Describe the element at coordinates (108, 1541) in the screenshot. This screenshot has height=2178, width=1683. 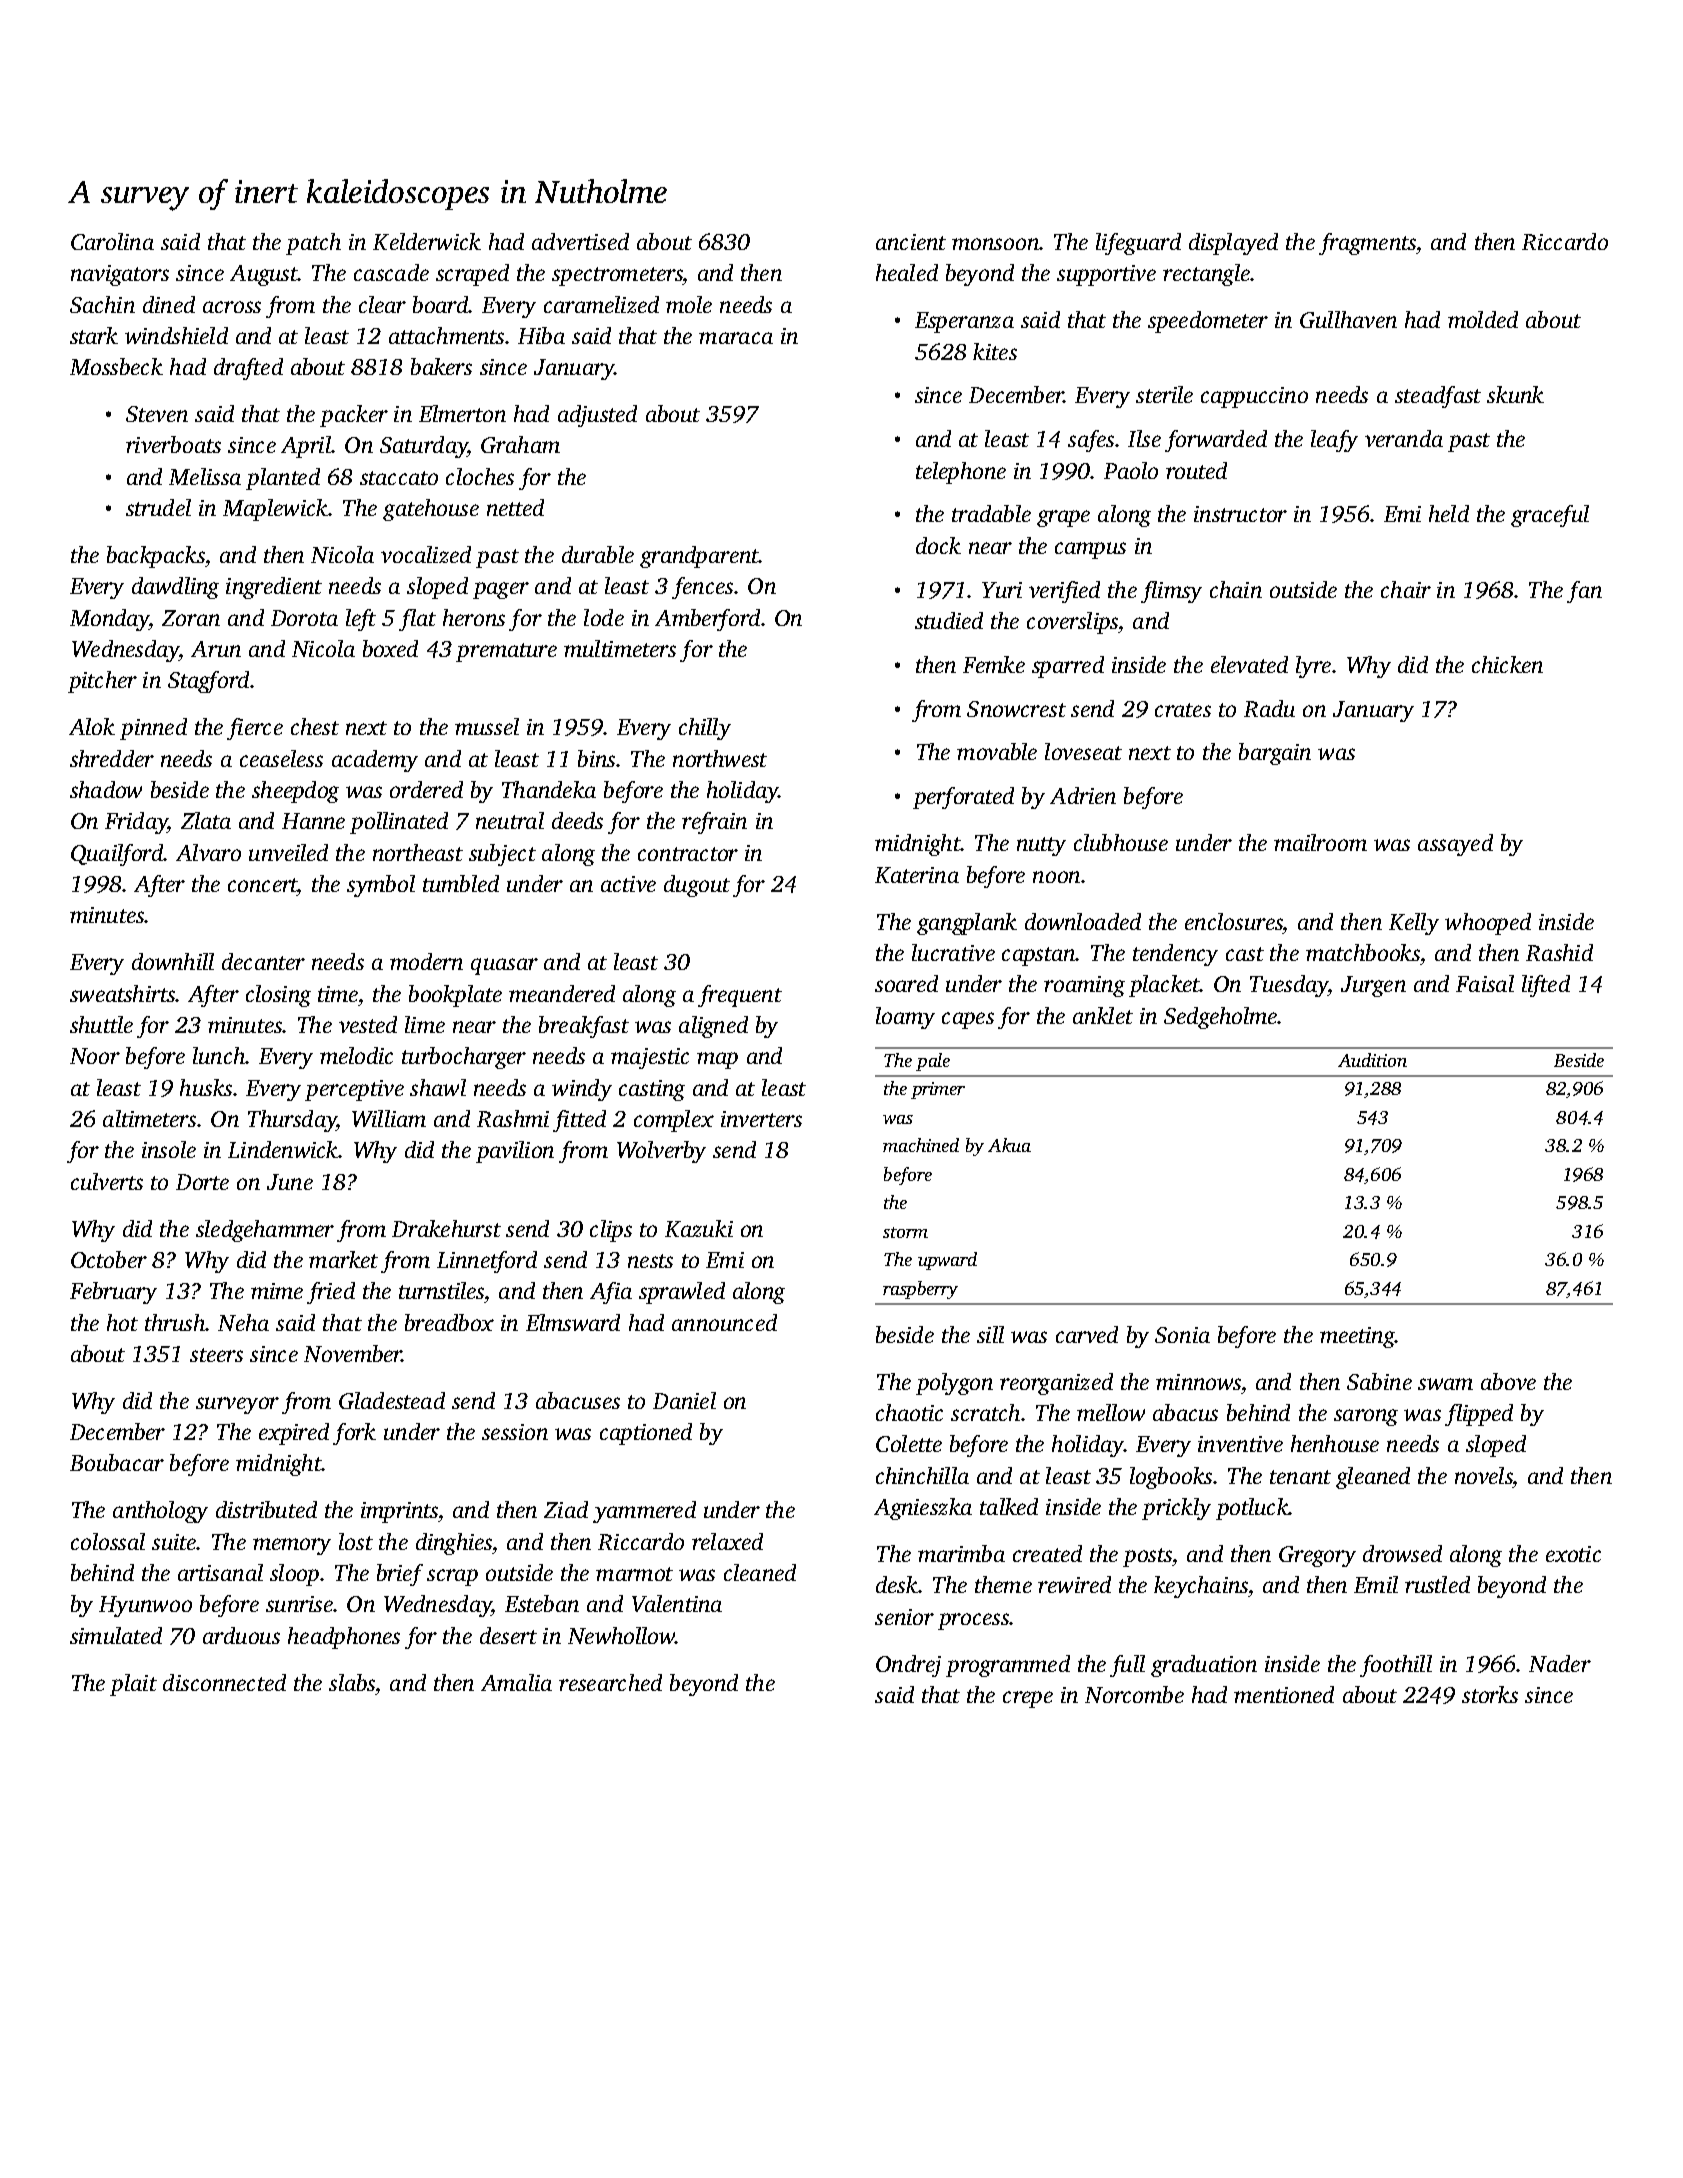
I see `colossal` at that location.
